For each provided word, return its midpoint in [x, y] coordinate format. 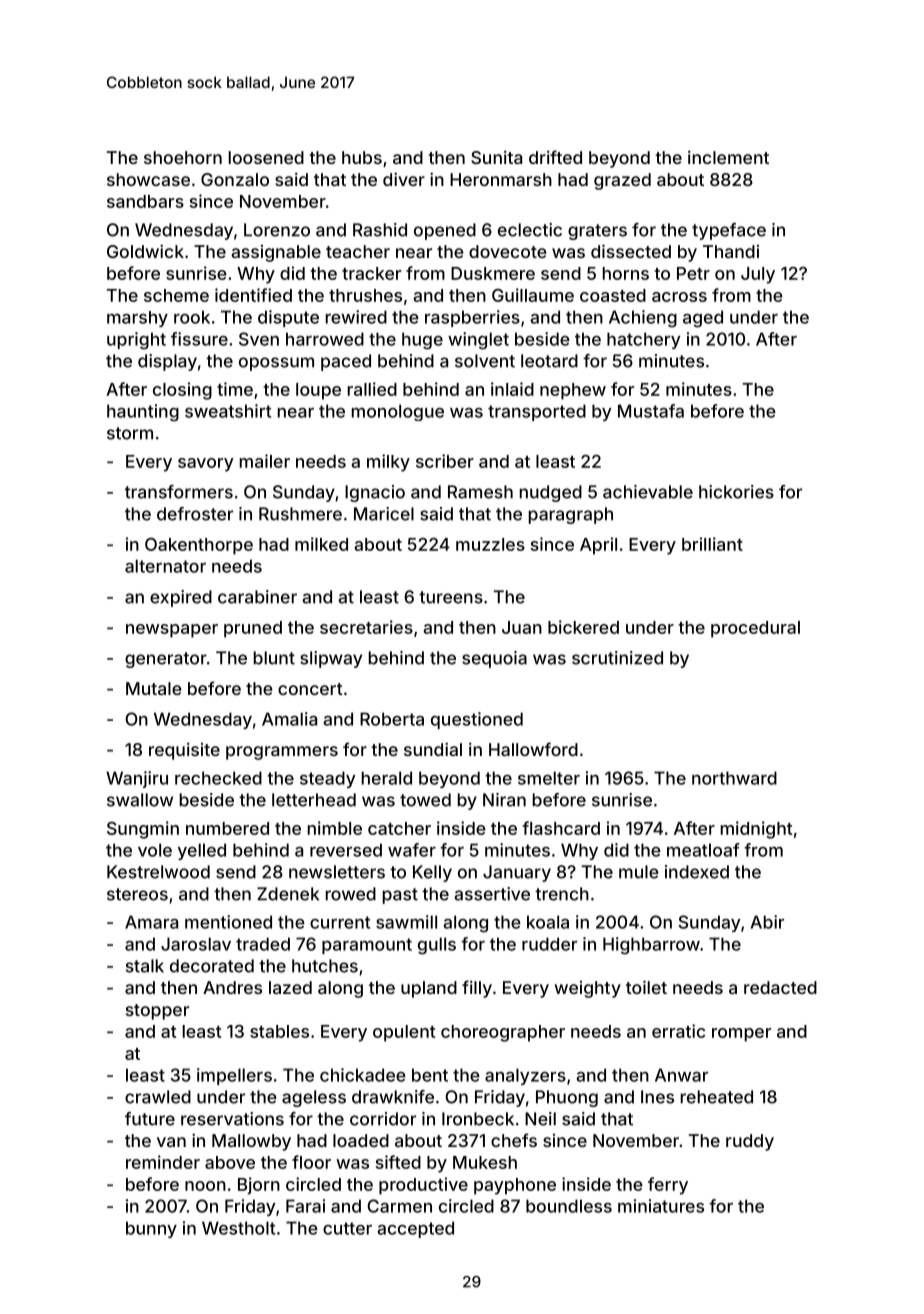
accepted [415, 1229]
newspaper [172, 631]
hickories [736, 492]
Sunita [496, 157]
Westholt [238, 1228]
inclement [728, 157]
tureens [451, 597]
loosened [266, 157]
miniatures [661, 1206]
